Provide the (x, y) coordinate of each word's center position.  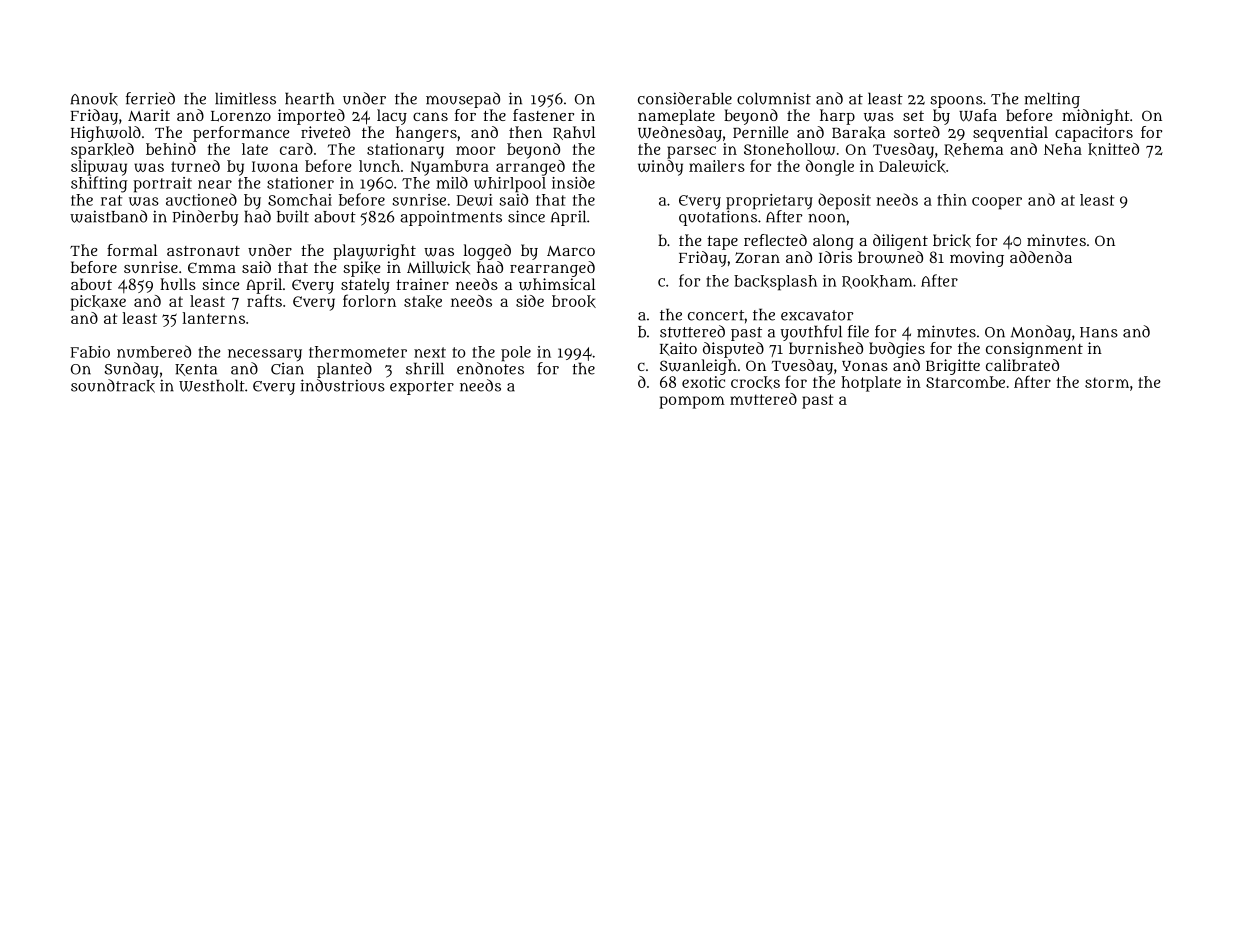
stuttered (692, 331)
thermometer (358, 352)
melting (1052, 100)
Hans (1099, 332)
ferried (150, 98)
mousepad (463, 100)
